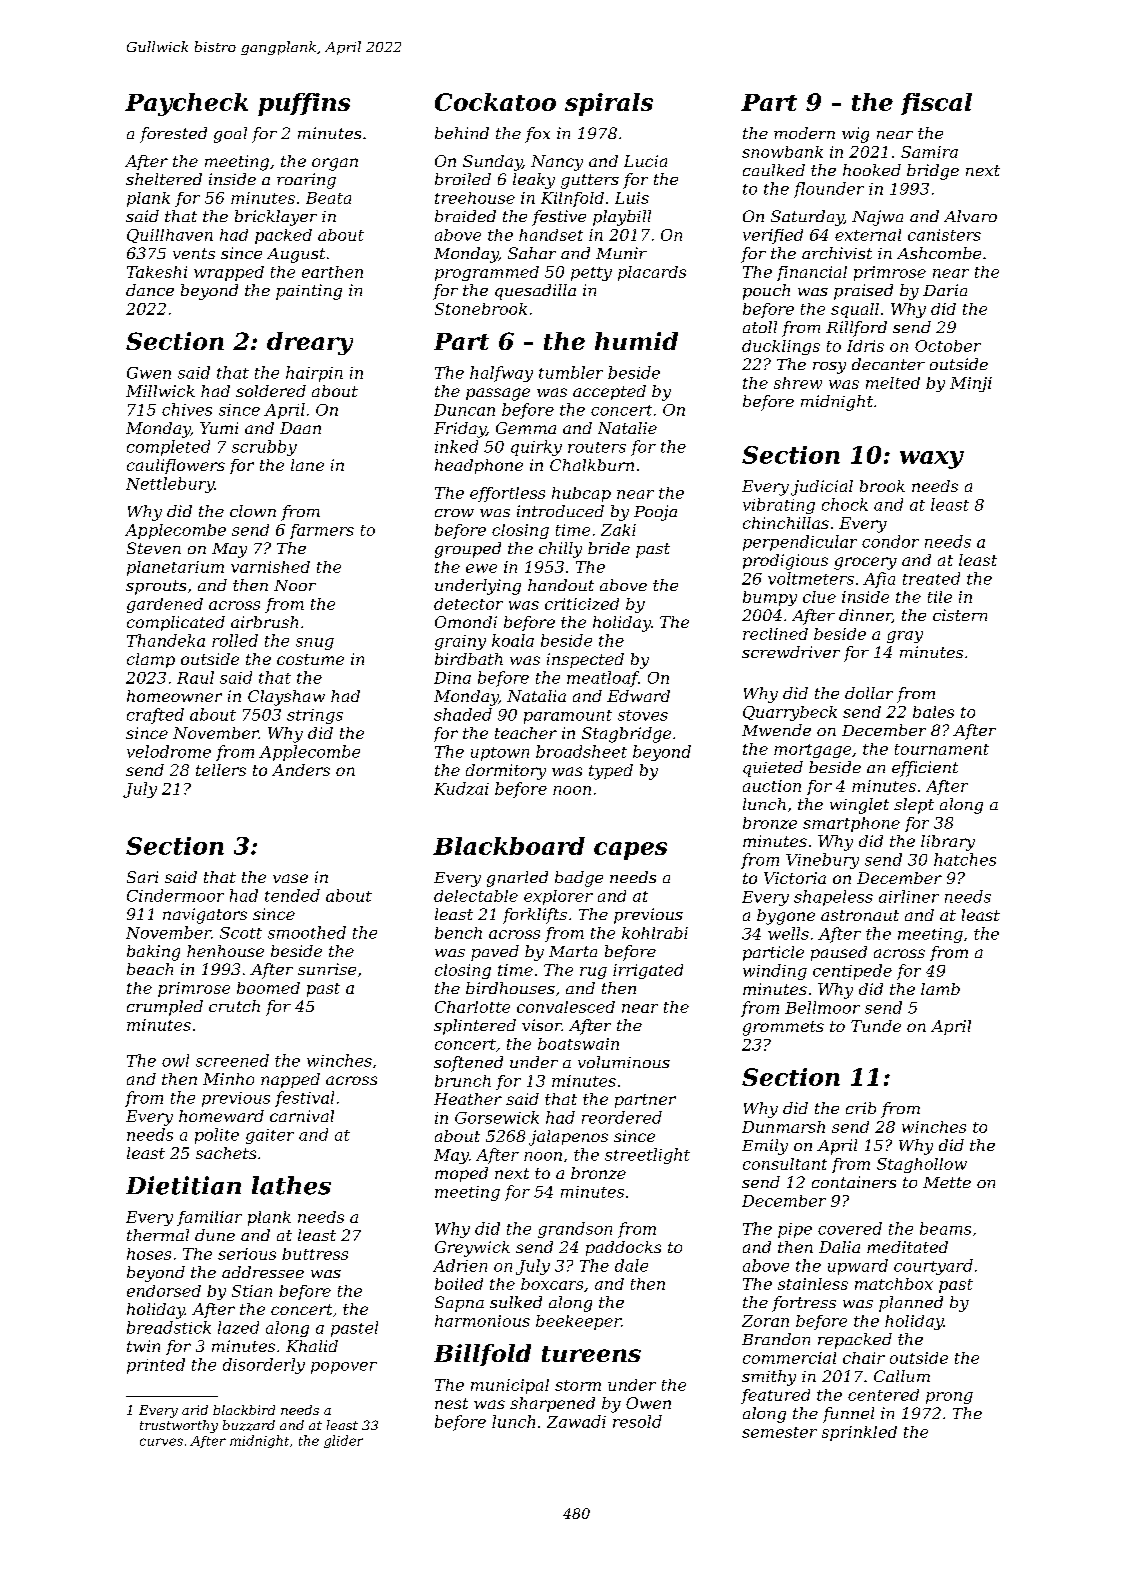 This screenshot has width=1126, height=1592. I want to click on disorderly, so click(264, 1366).
